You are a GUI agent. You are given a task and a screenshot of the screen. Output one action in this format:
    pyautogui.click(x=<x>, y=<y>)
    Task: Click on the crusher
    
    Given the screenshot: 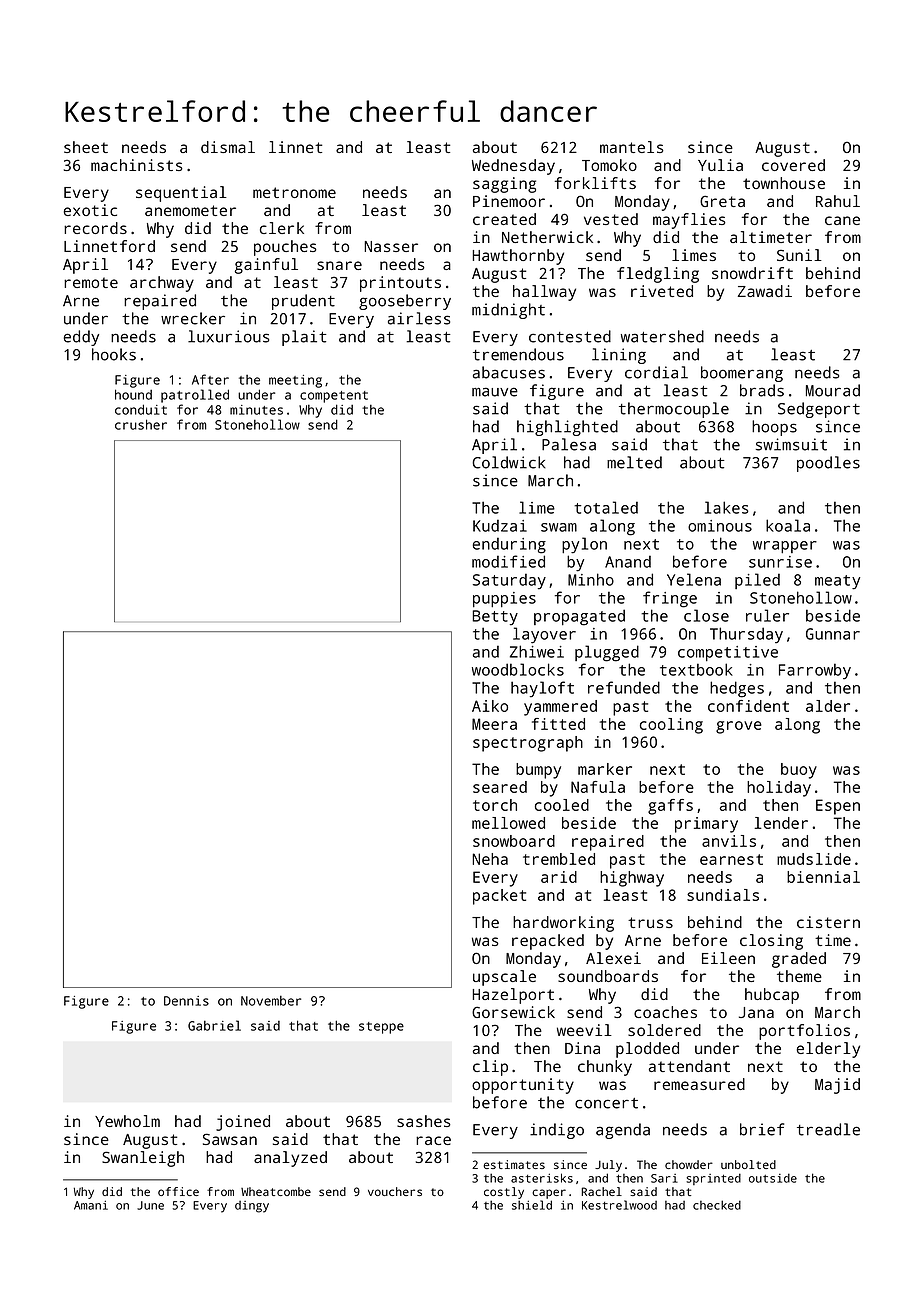 What is the action you would take?
    pyautogui.click(x=141, y=424)
